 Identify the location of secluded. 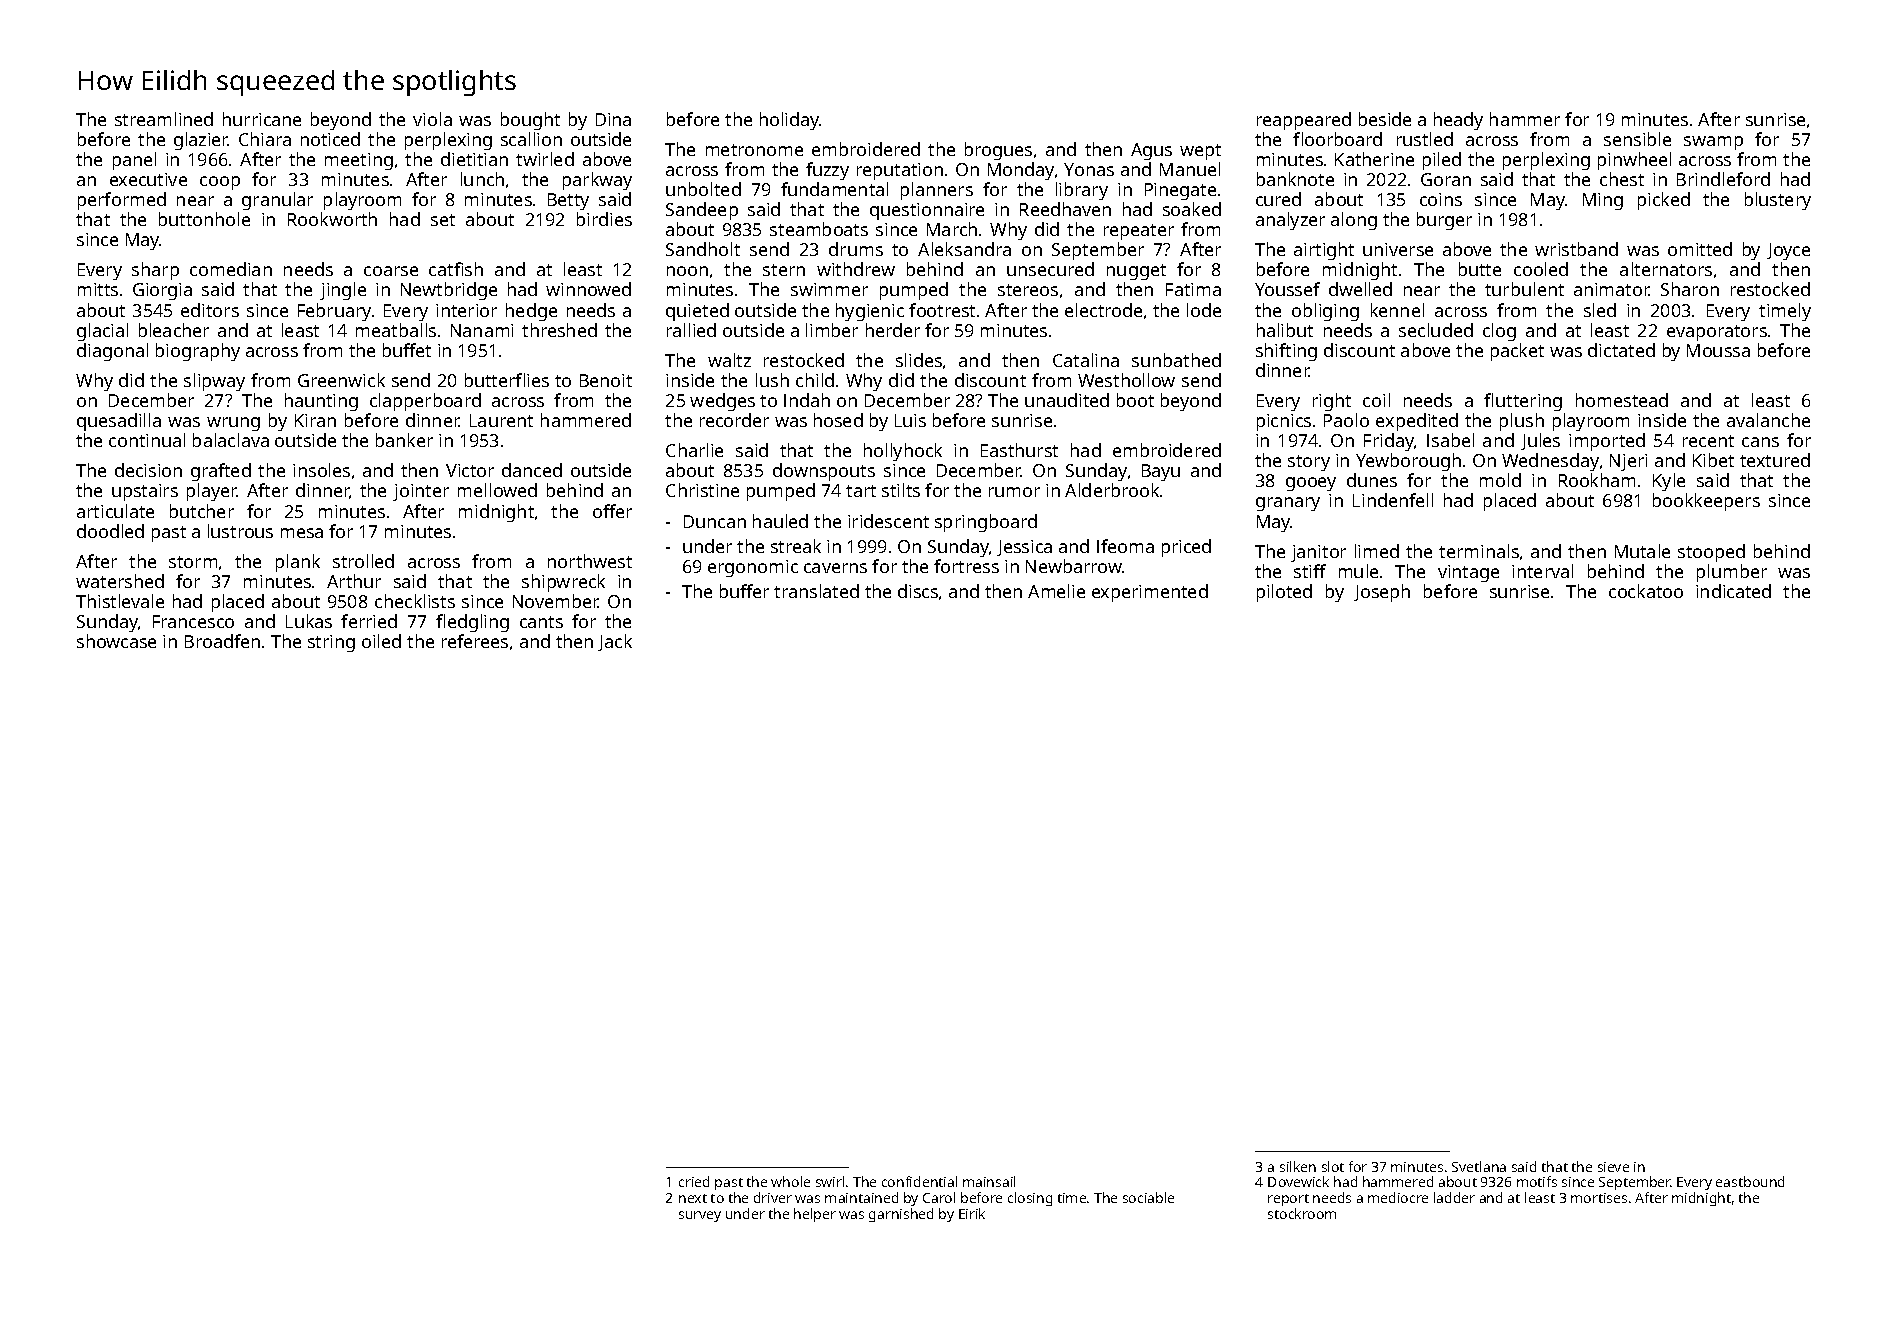
(1436, 330).
